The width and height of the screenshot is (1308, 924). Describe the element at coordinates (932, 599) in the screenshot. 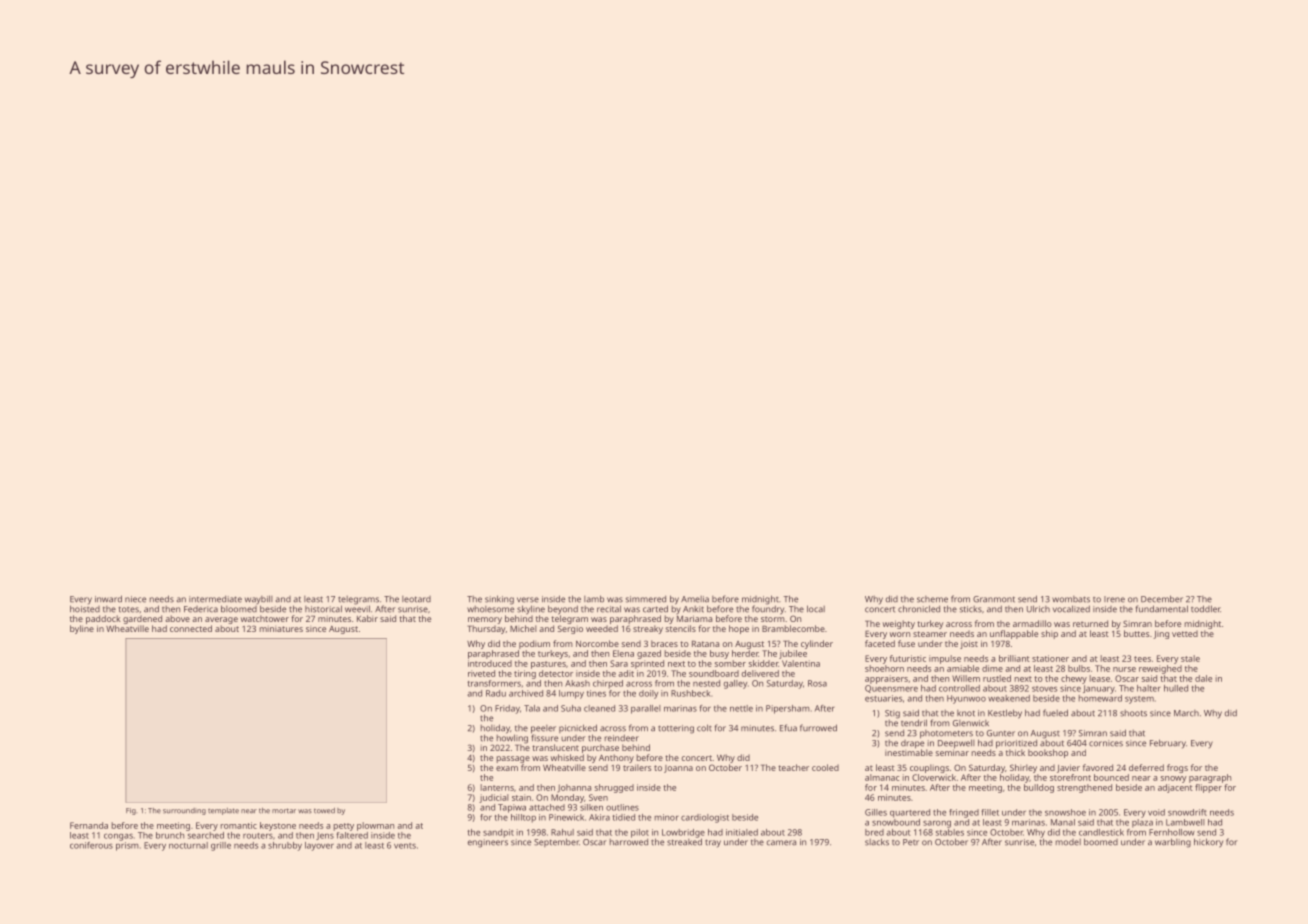

I see `scheme` at that location.
